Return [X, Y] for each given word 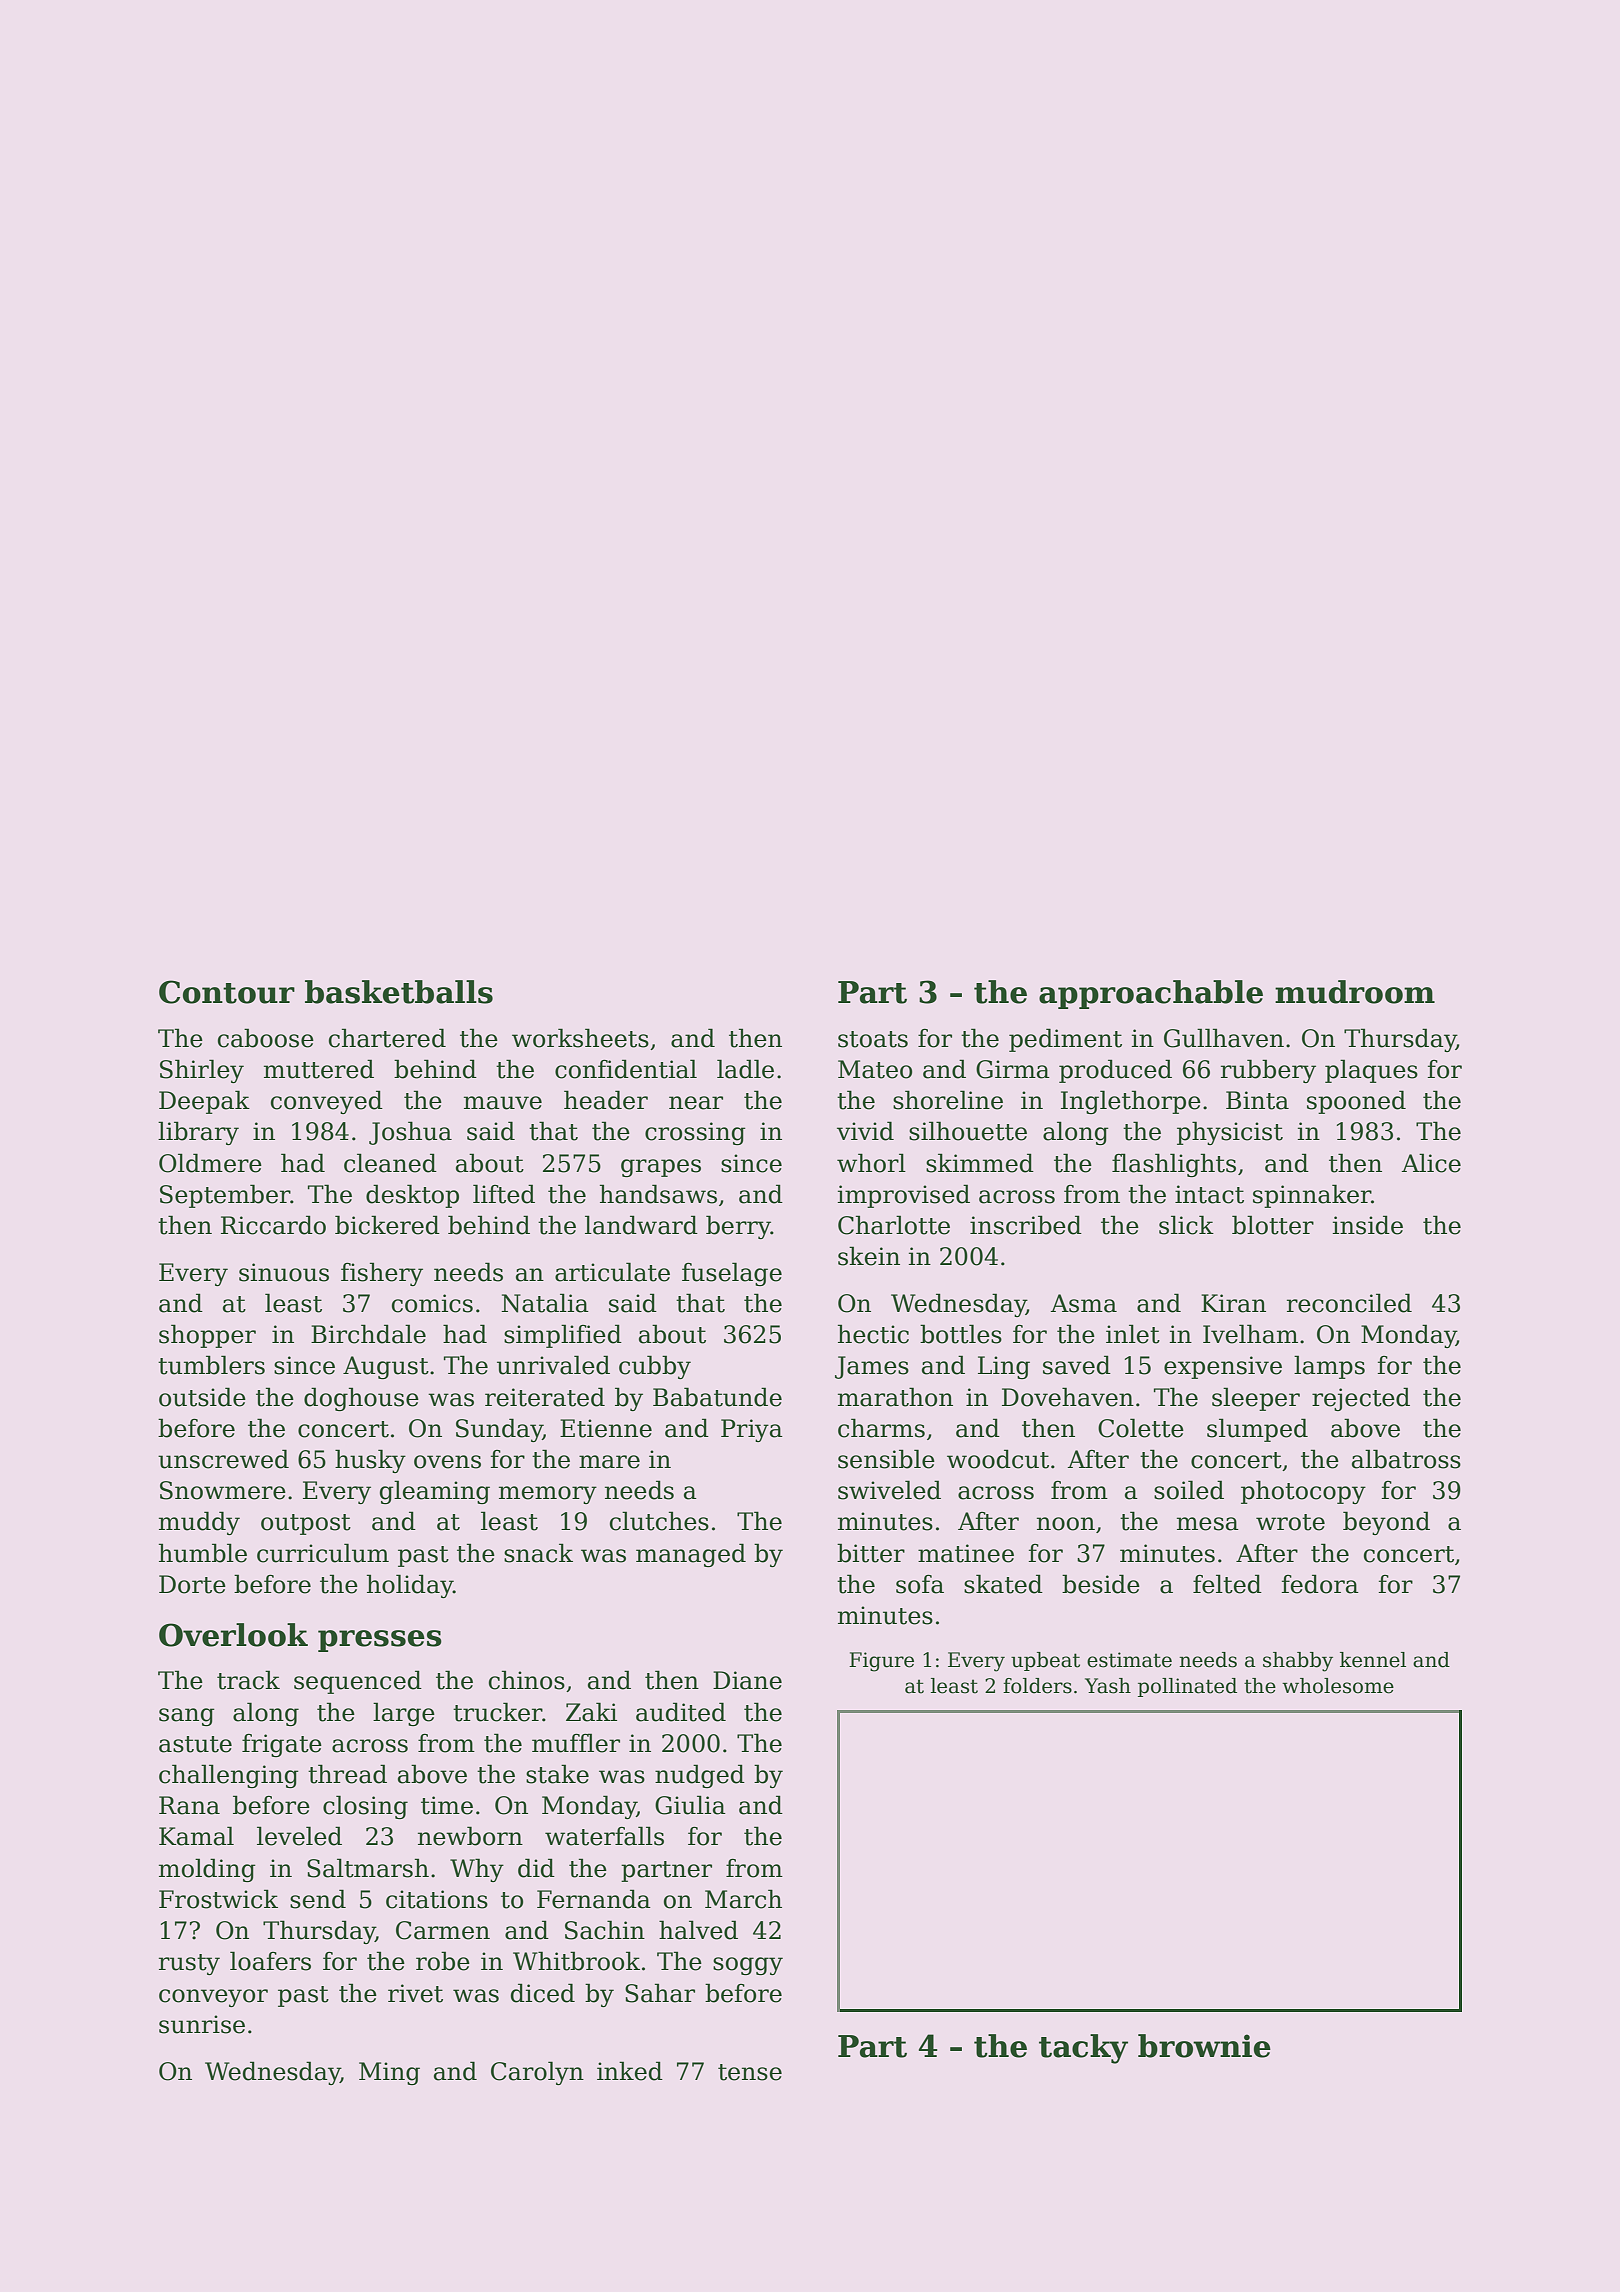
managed [691, 1555]
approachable [1151, 994]
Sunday [499, 1430]
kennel [1373, 1660]
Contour [227, 992]
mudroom [1355, 992]
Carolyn [537, 2073]
